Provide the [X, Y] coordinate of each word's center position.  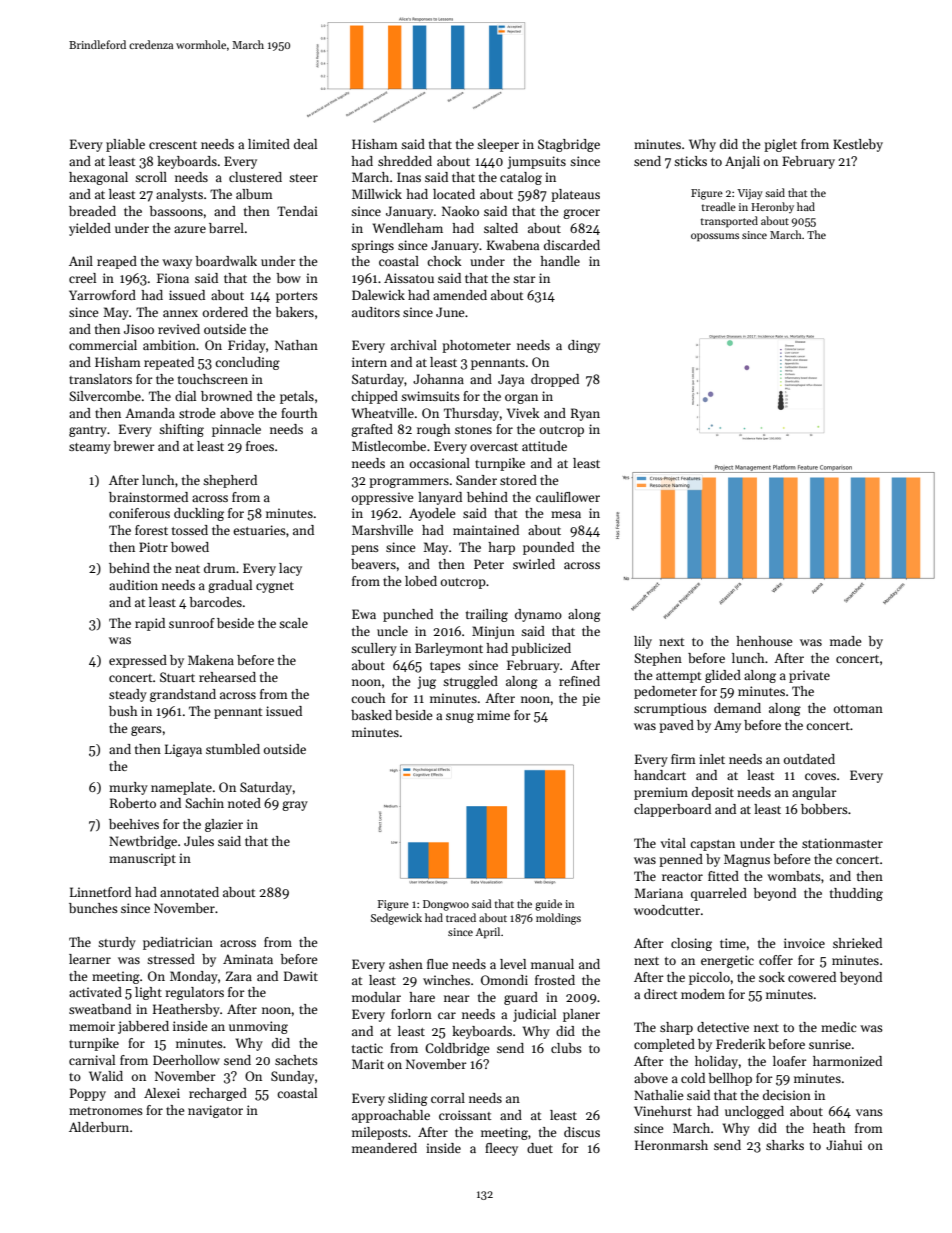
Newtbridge [143, 842]
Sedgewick [396, 919]
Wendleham [408, 228]
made [846, 641]
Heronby [772, 207]
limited [269, 144]
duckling [199, 514]
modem [703, 994]
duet [540, 1148]
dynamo [538, 615]
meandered [384, 1148]
